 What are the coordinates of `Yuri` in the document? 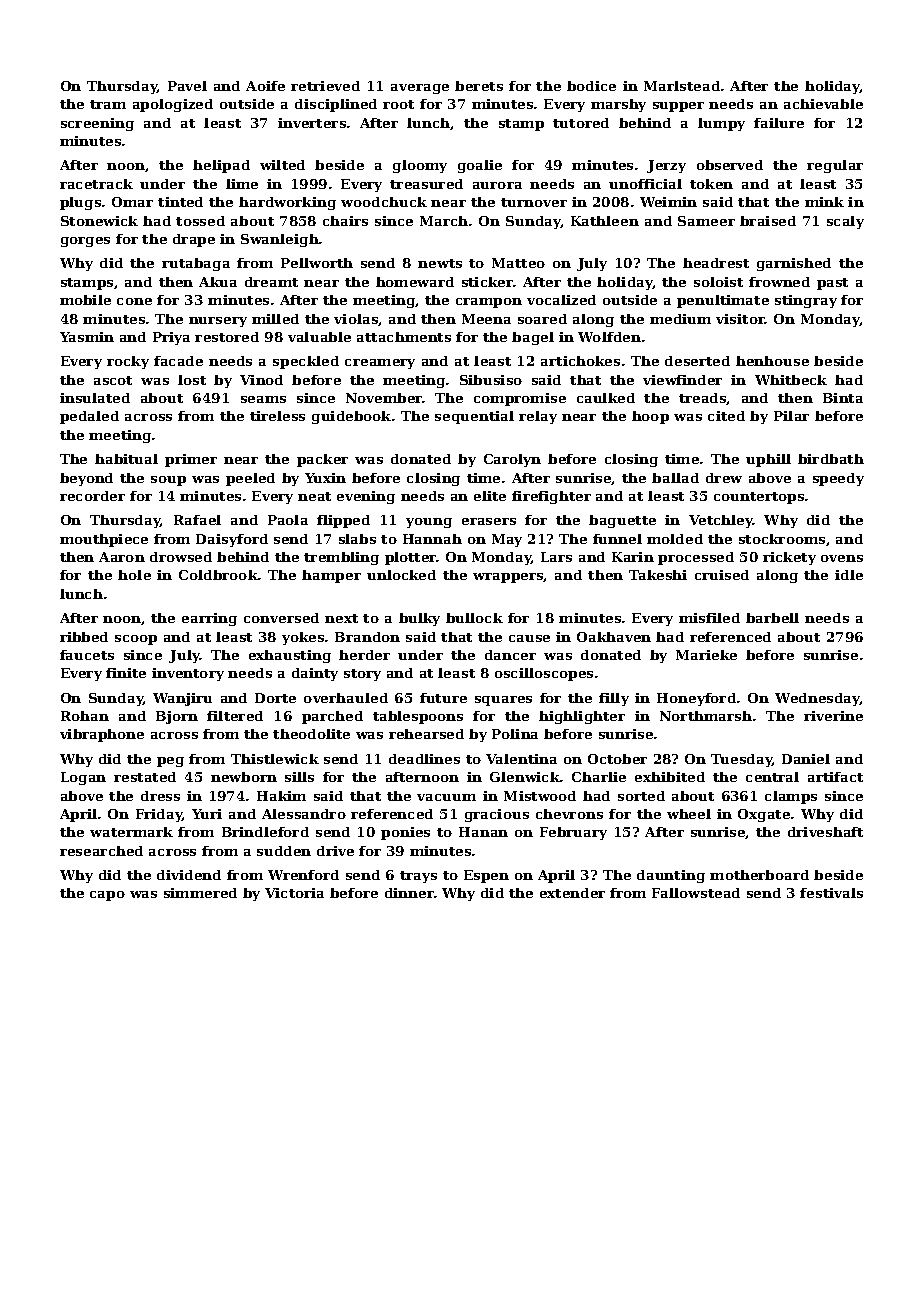 It's located at (207, 814).
